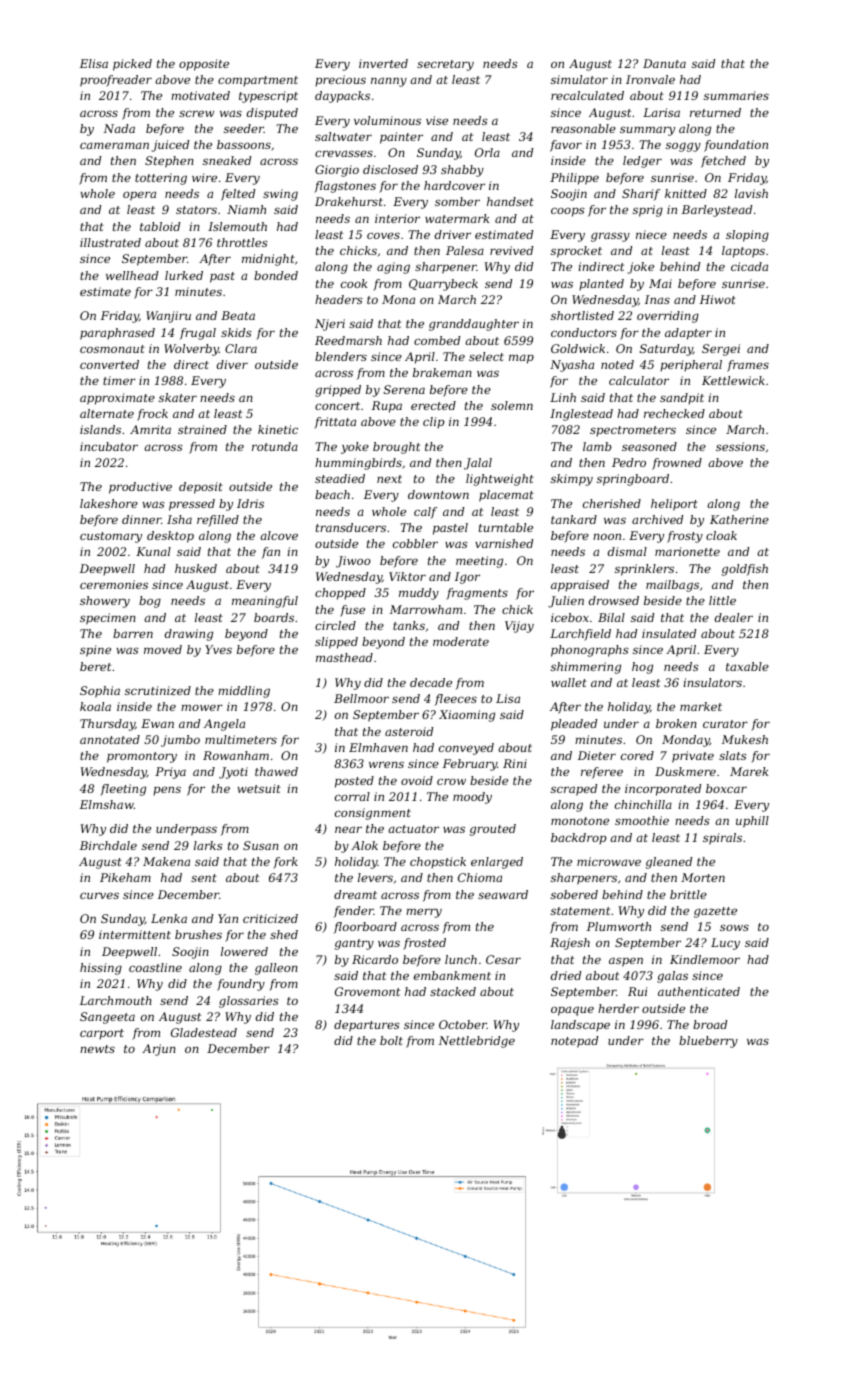  I want to click on soggy, so click(683, 147).
